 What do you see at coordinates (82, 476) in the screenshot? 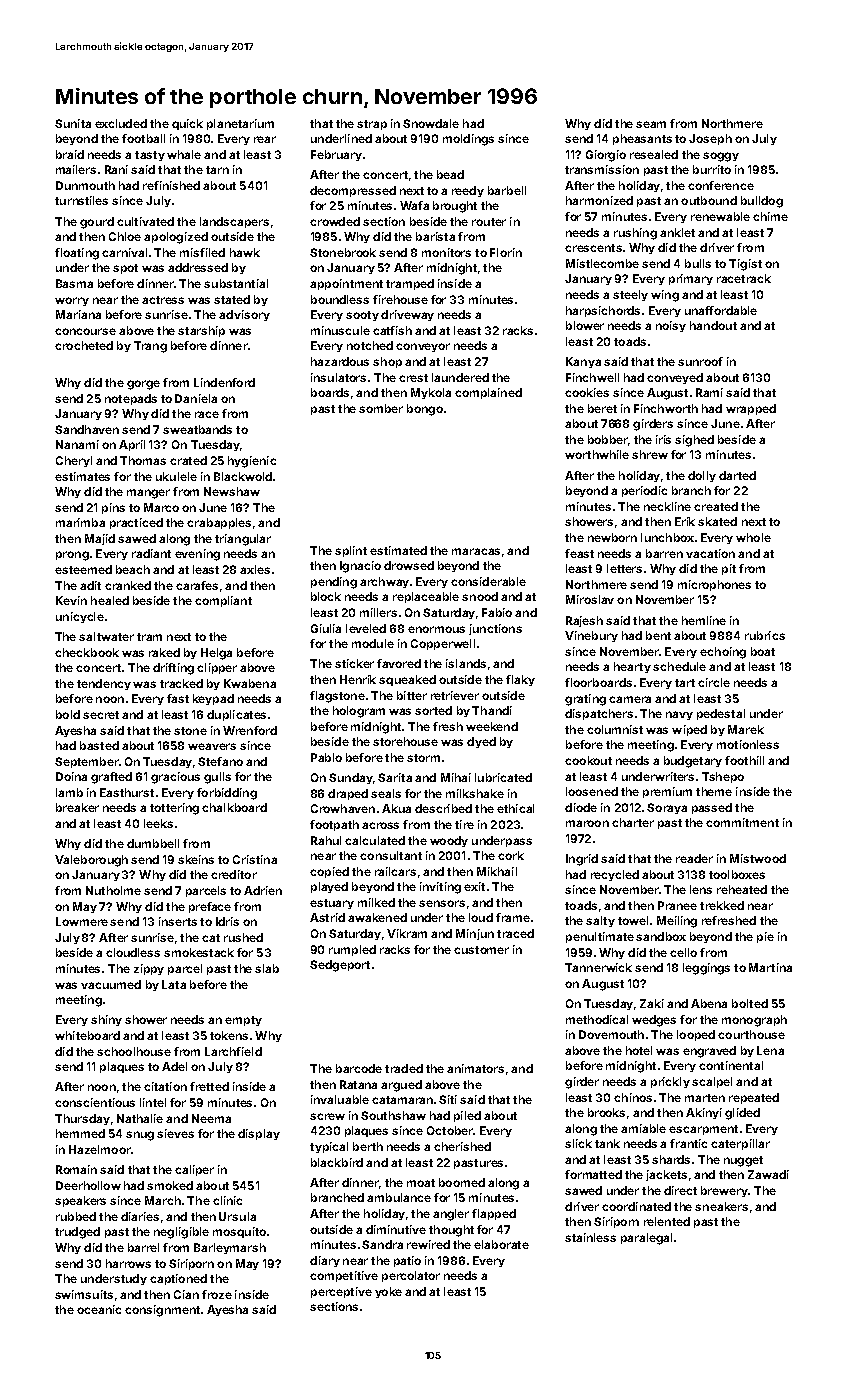
I see `estimates` at bounding box center [82, 476].
